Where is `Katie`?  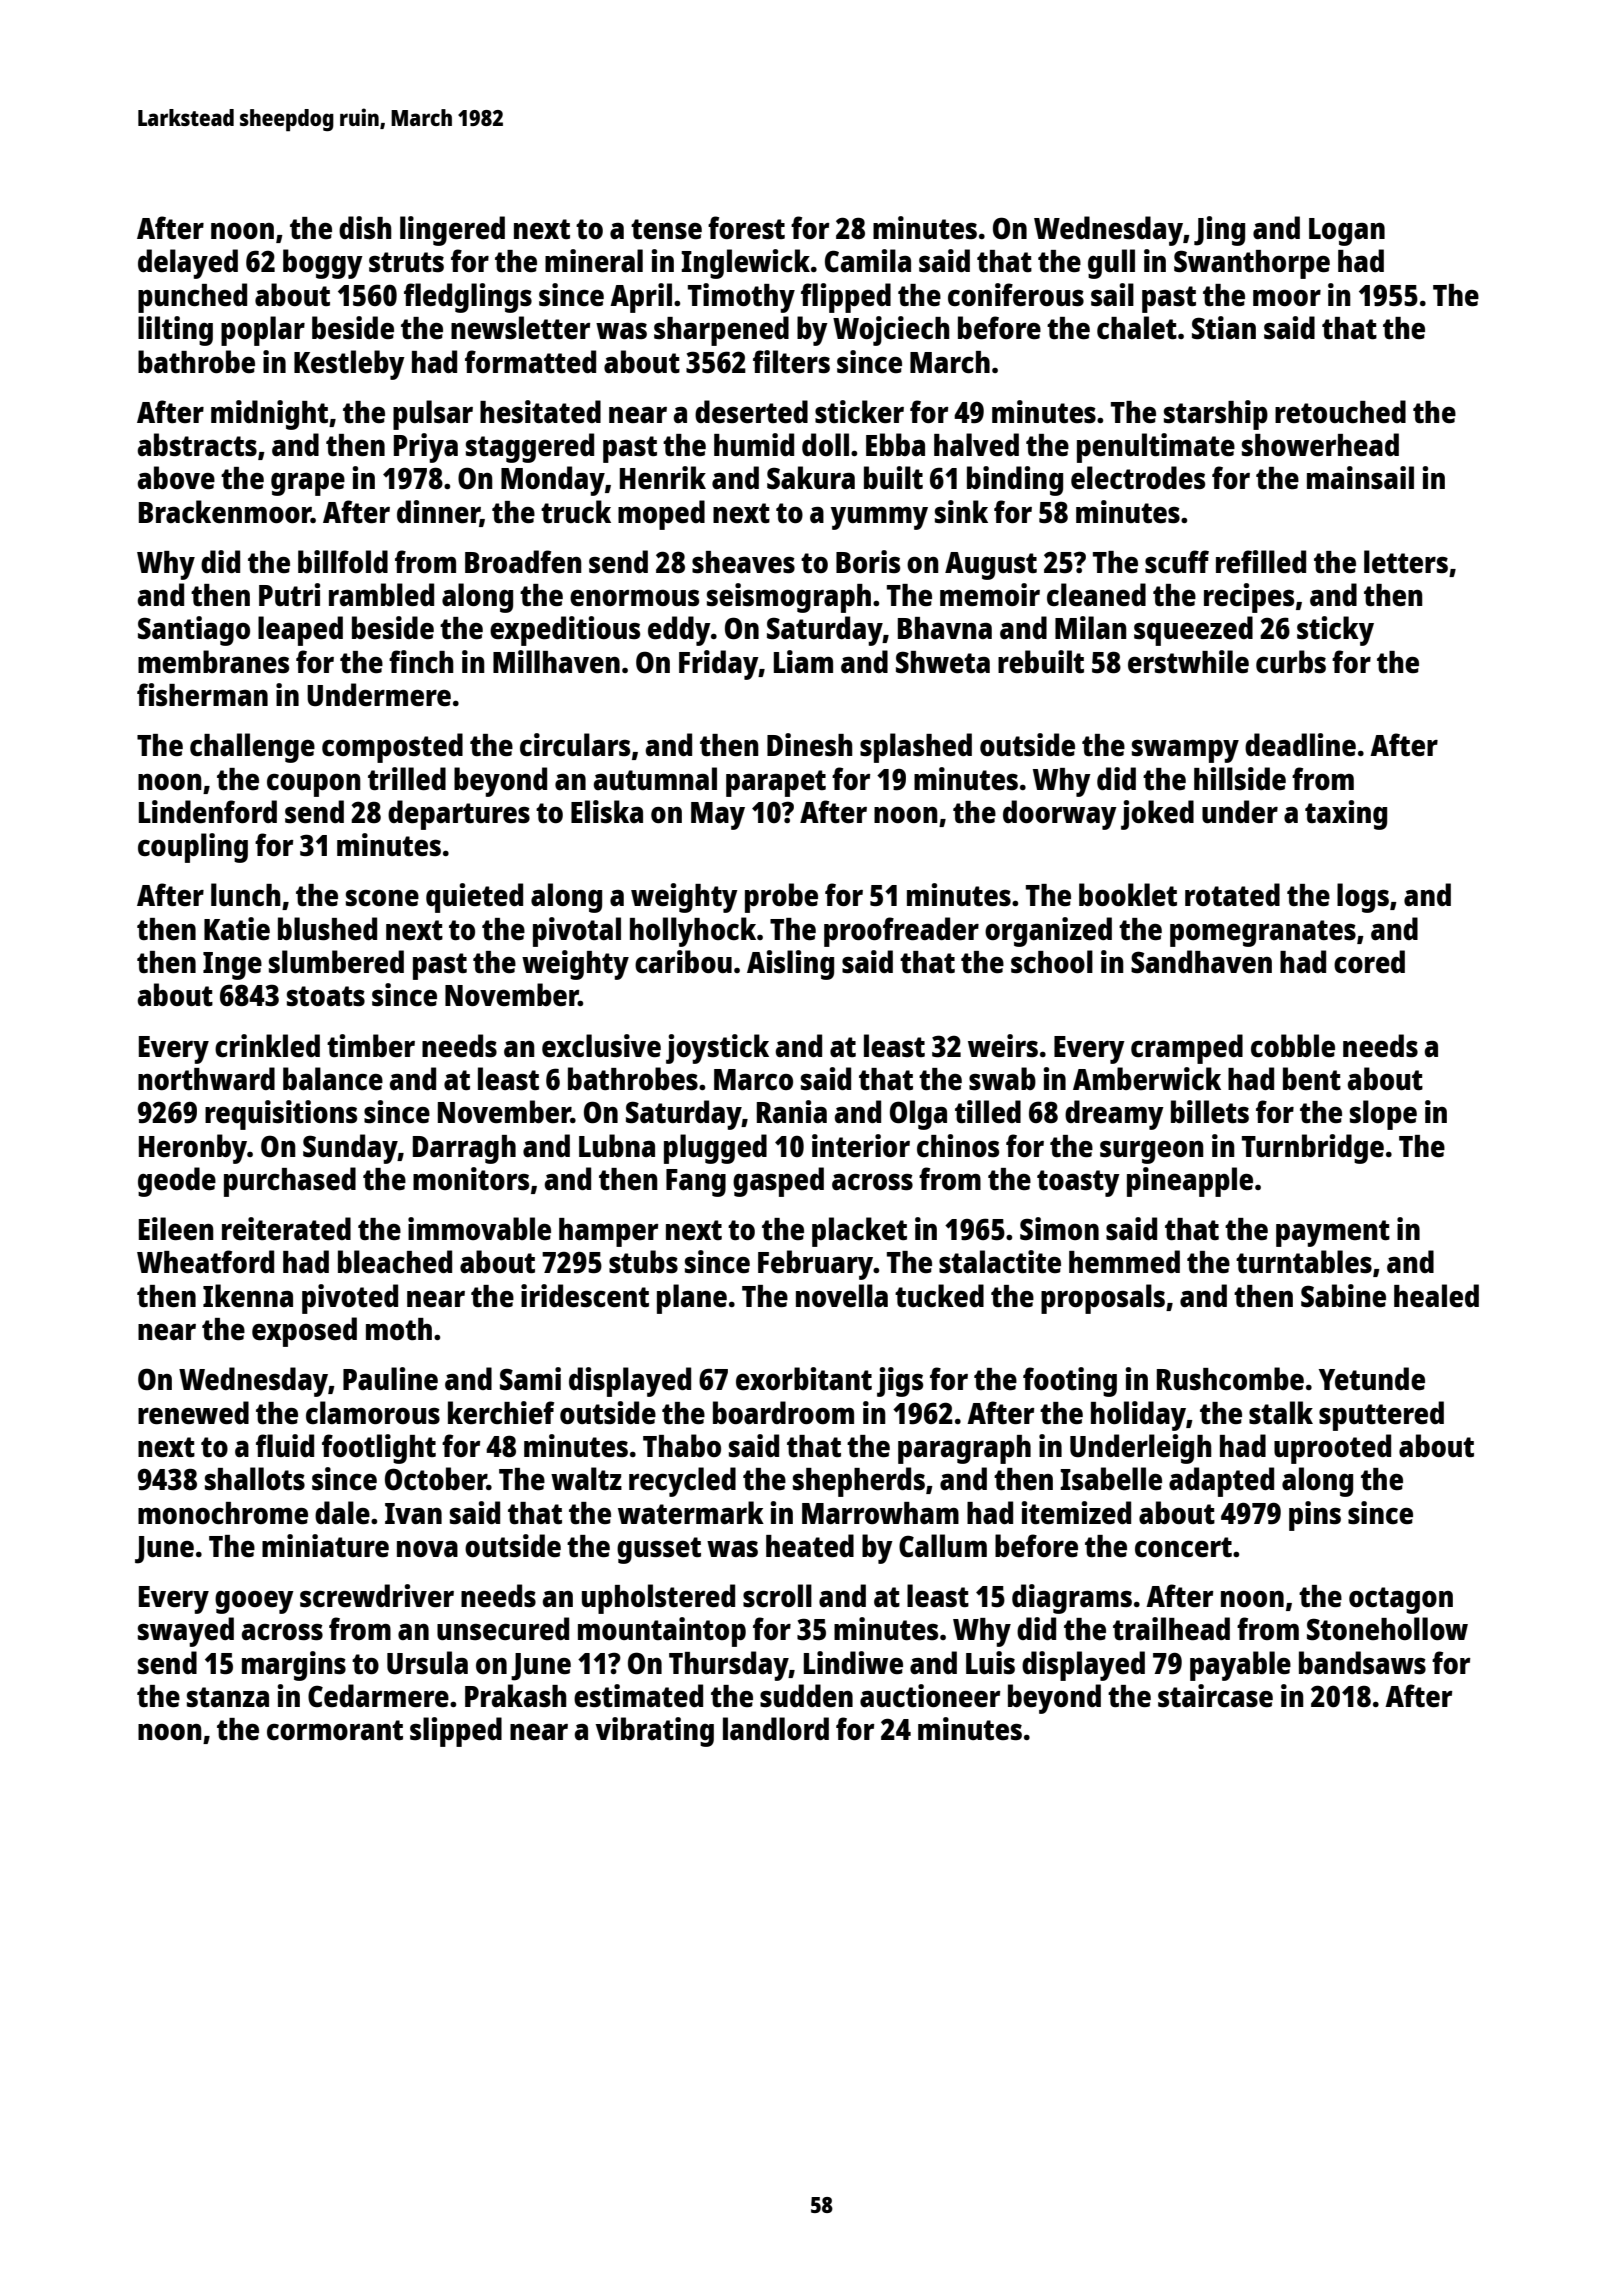
Katie is located at coordinates (237, 929).
